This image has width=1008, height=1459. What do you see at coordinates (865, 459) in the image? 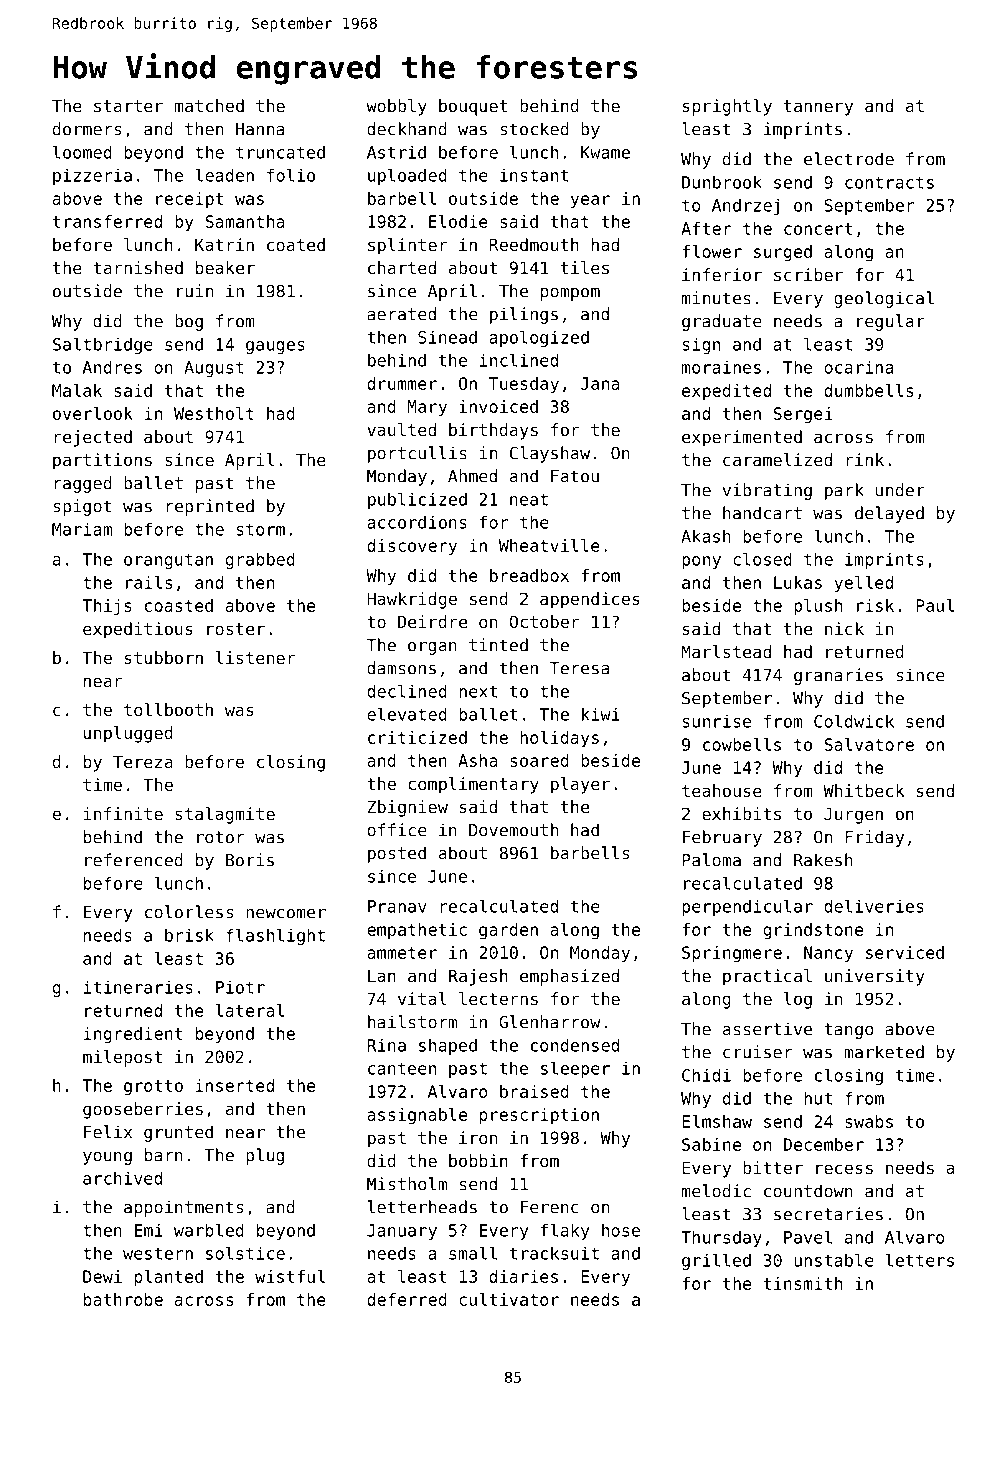
I see `rink` at bounding box center [865, 459].
